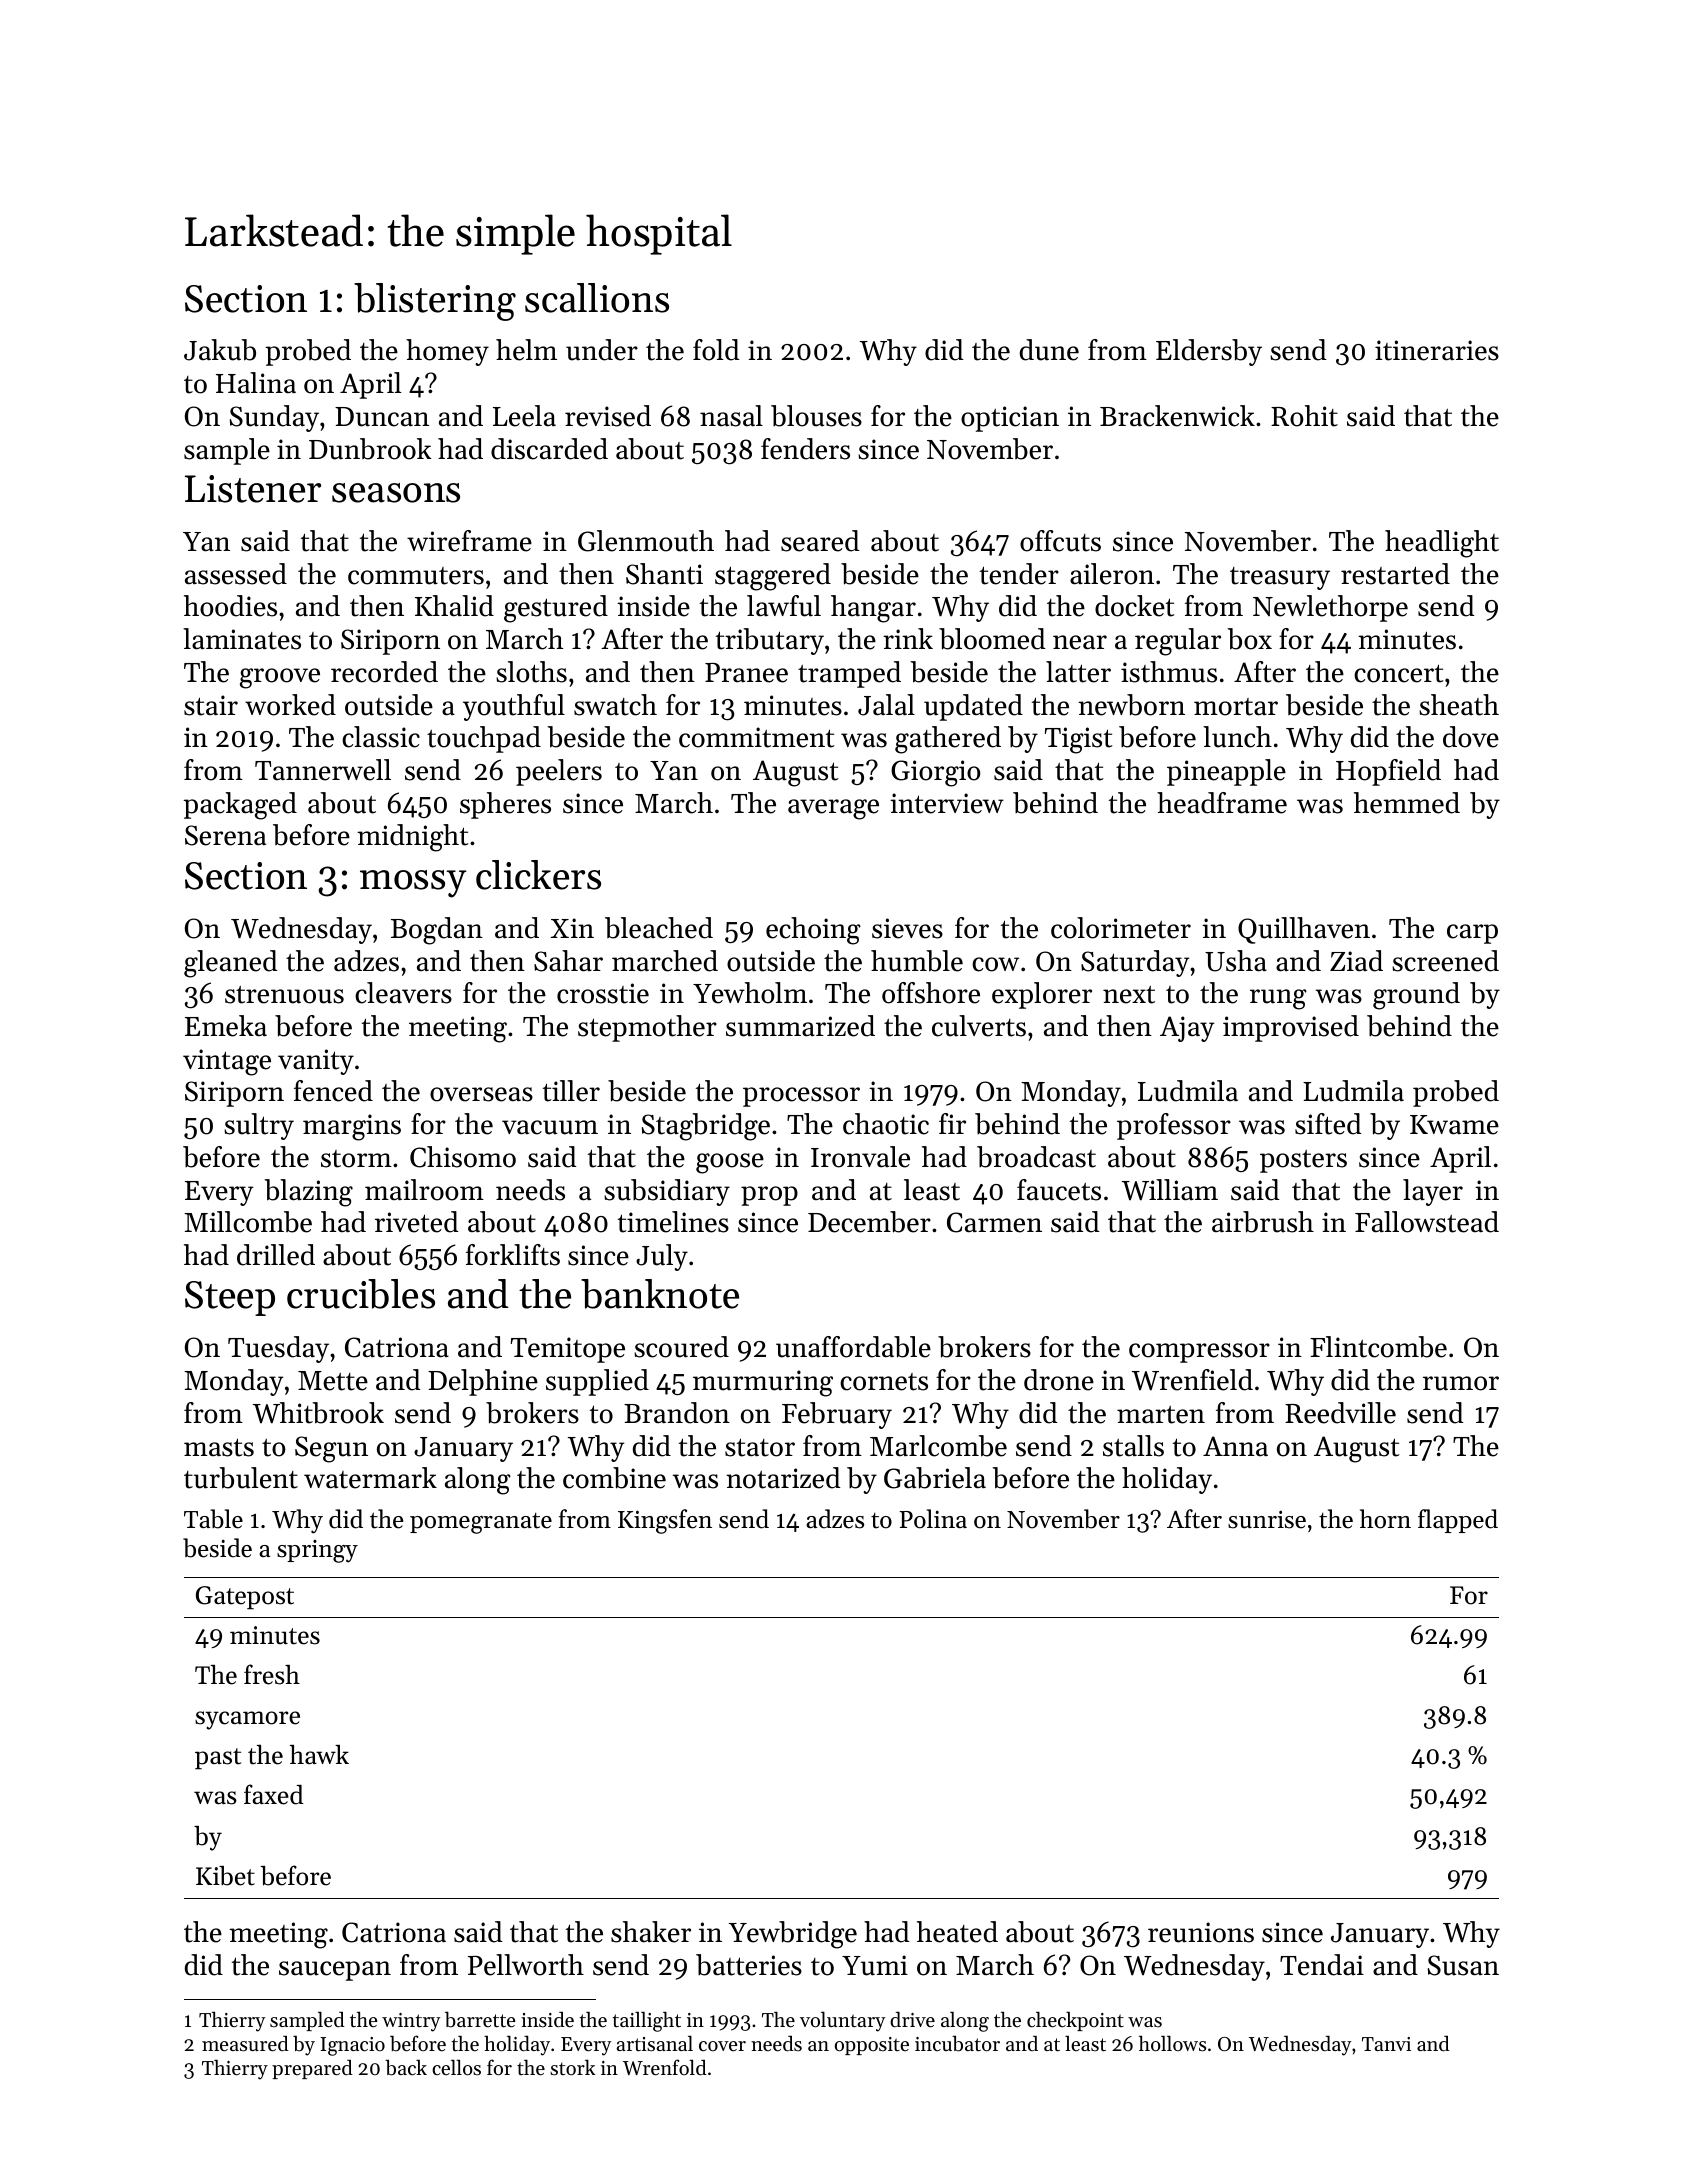  What do you see at coordinates (333, 1381) in the image?
I see `Mette` at bounding box center [333, 1381].
